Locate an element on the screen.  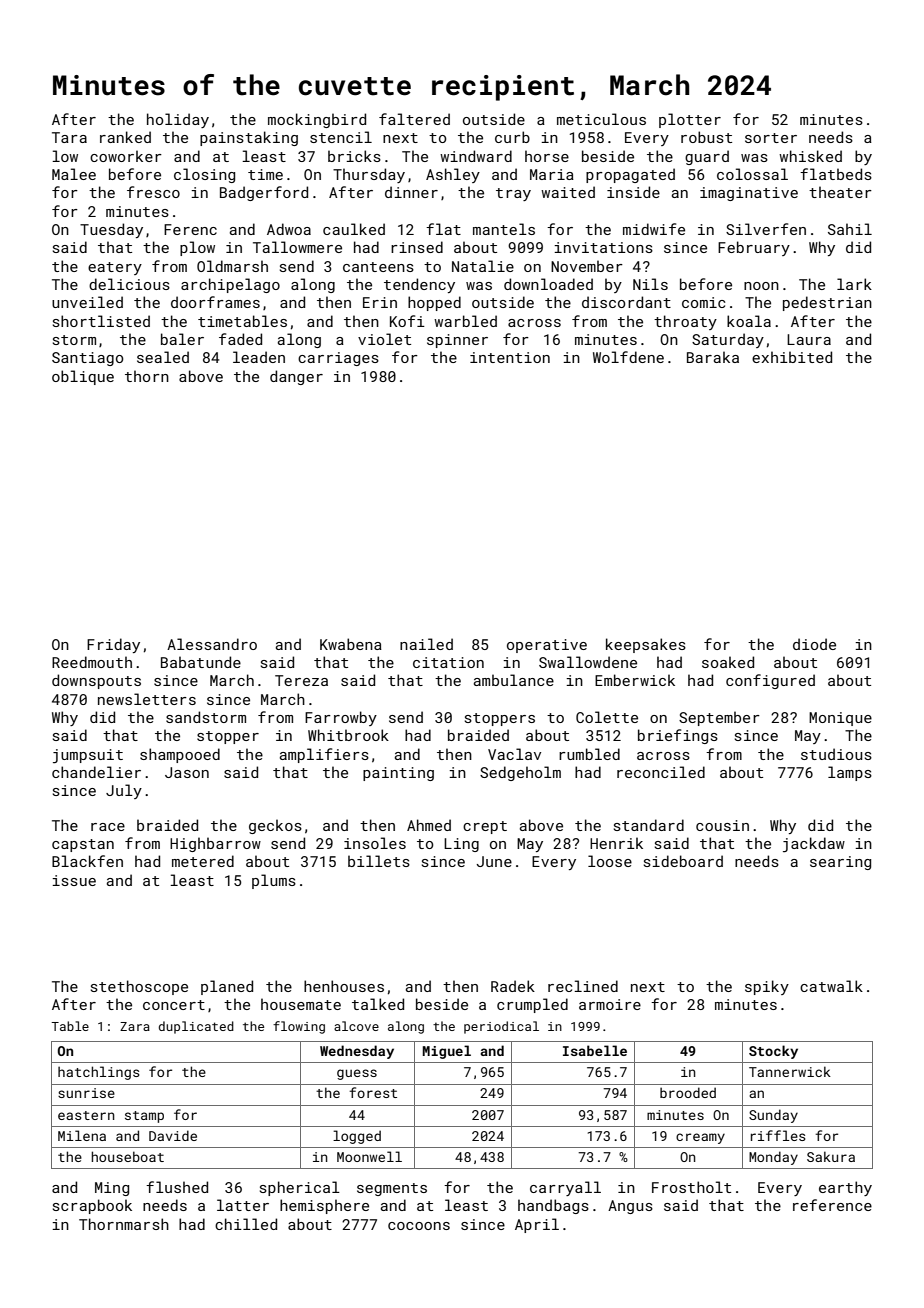
cocoons is located at coordinates (419, 1226).
